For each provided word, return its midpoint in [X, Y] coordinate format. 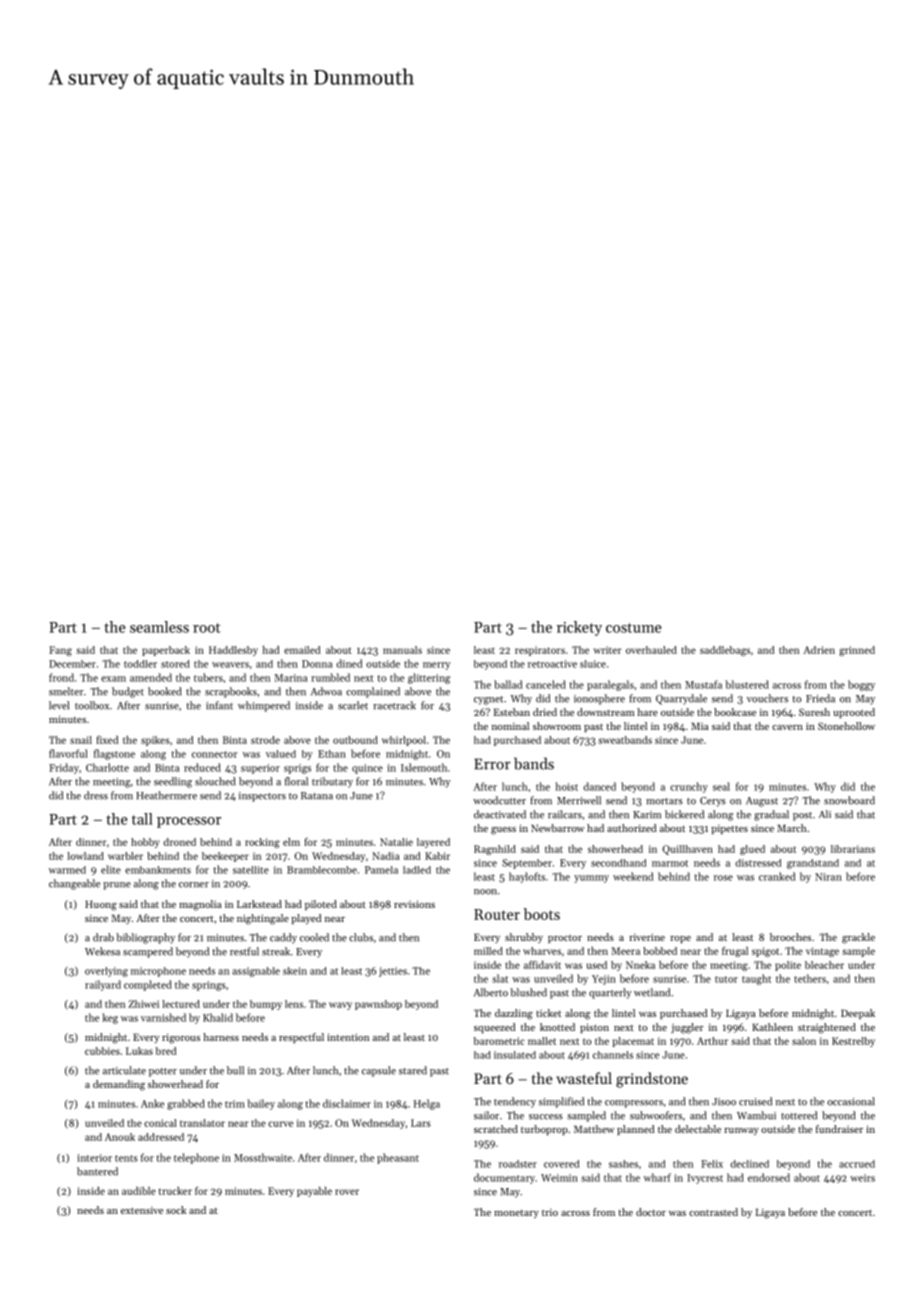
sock [176, 1210]
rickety [579, 628]
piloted [321, 905]
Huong [101, 905]
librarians [853, 849]
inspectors [262, 797]
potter [163, 1072]
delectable [698, 1129]
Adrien [819, 650]
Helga [427, 1104]
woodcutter [499, 800]
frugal [735, 952]
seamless [159, 627]
